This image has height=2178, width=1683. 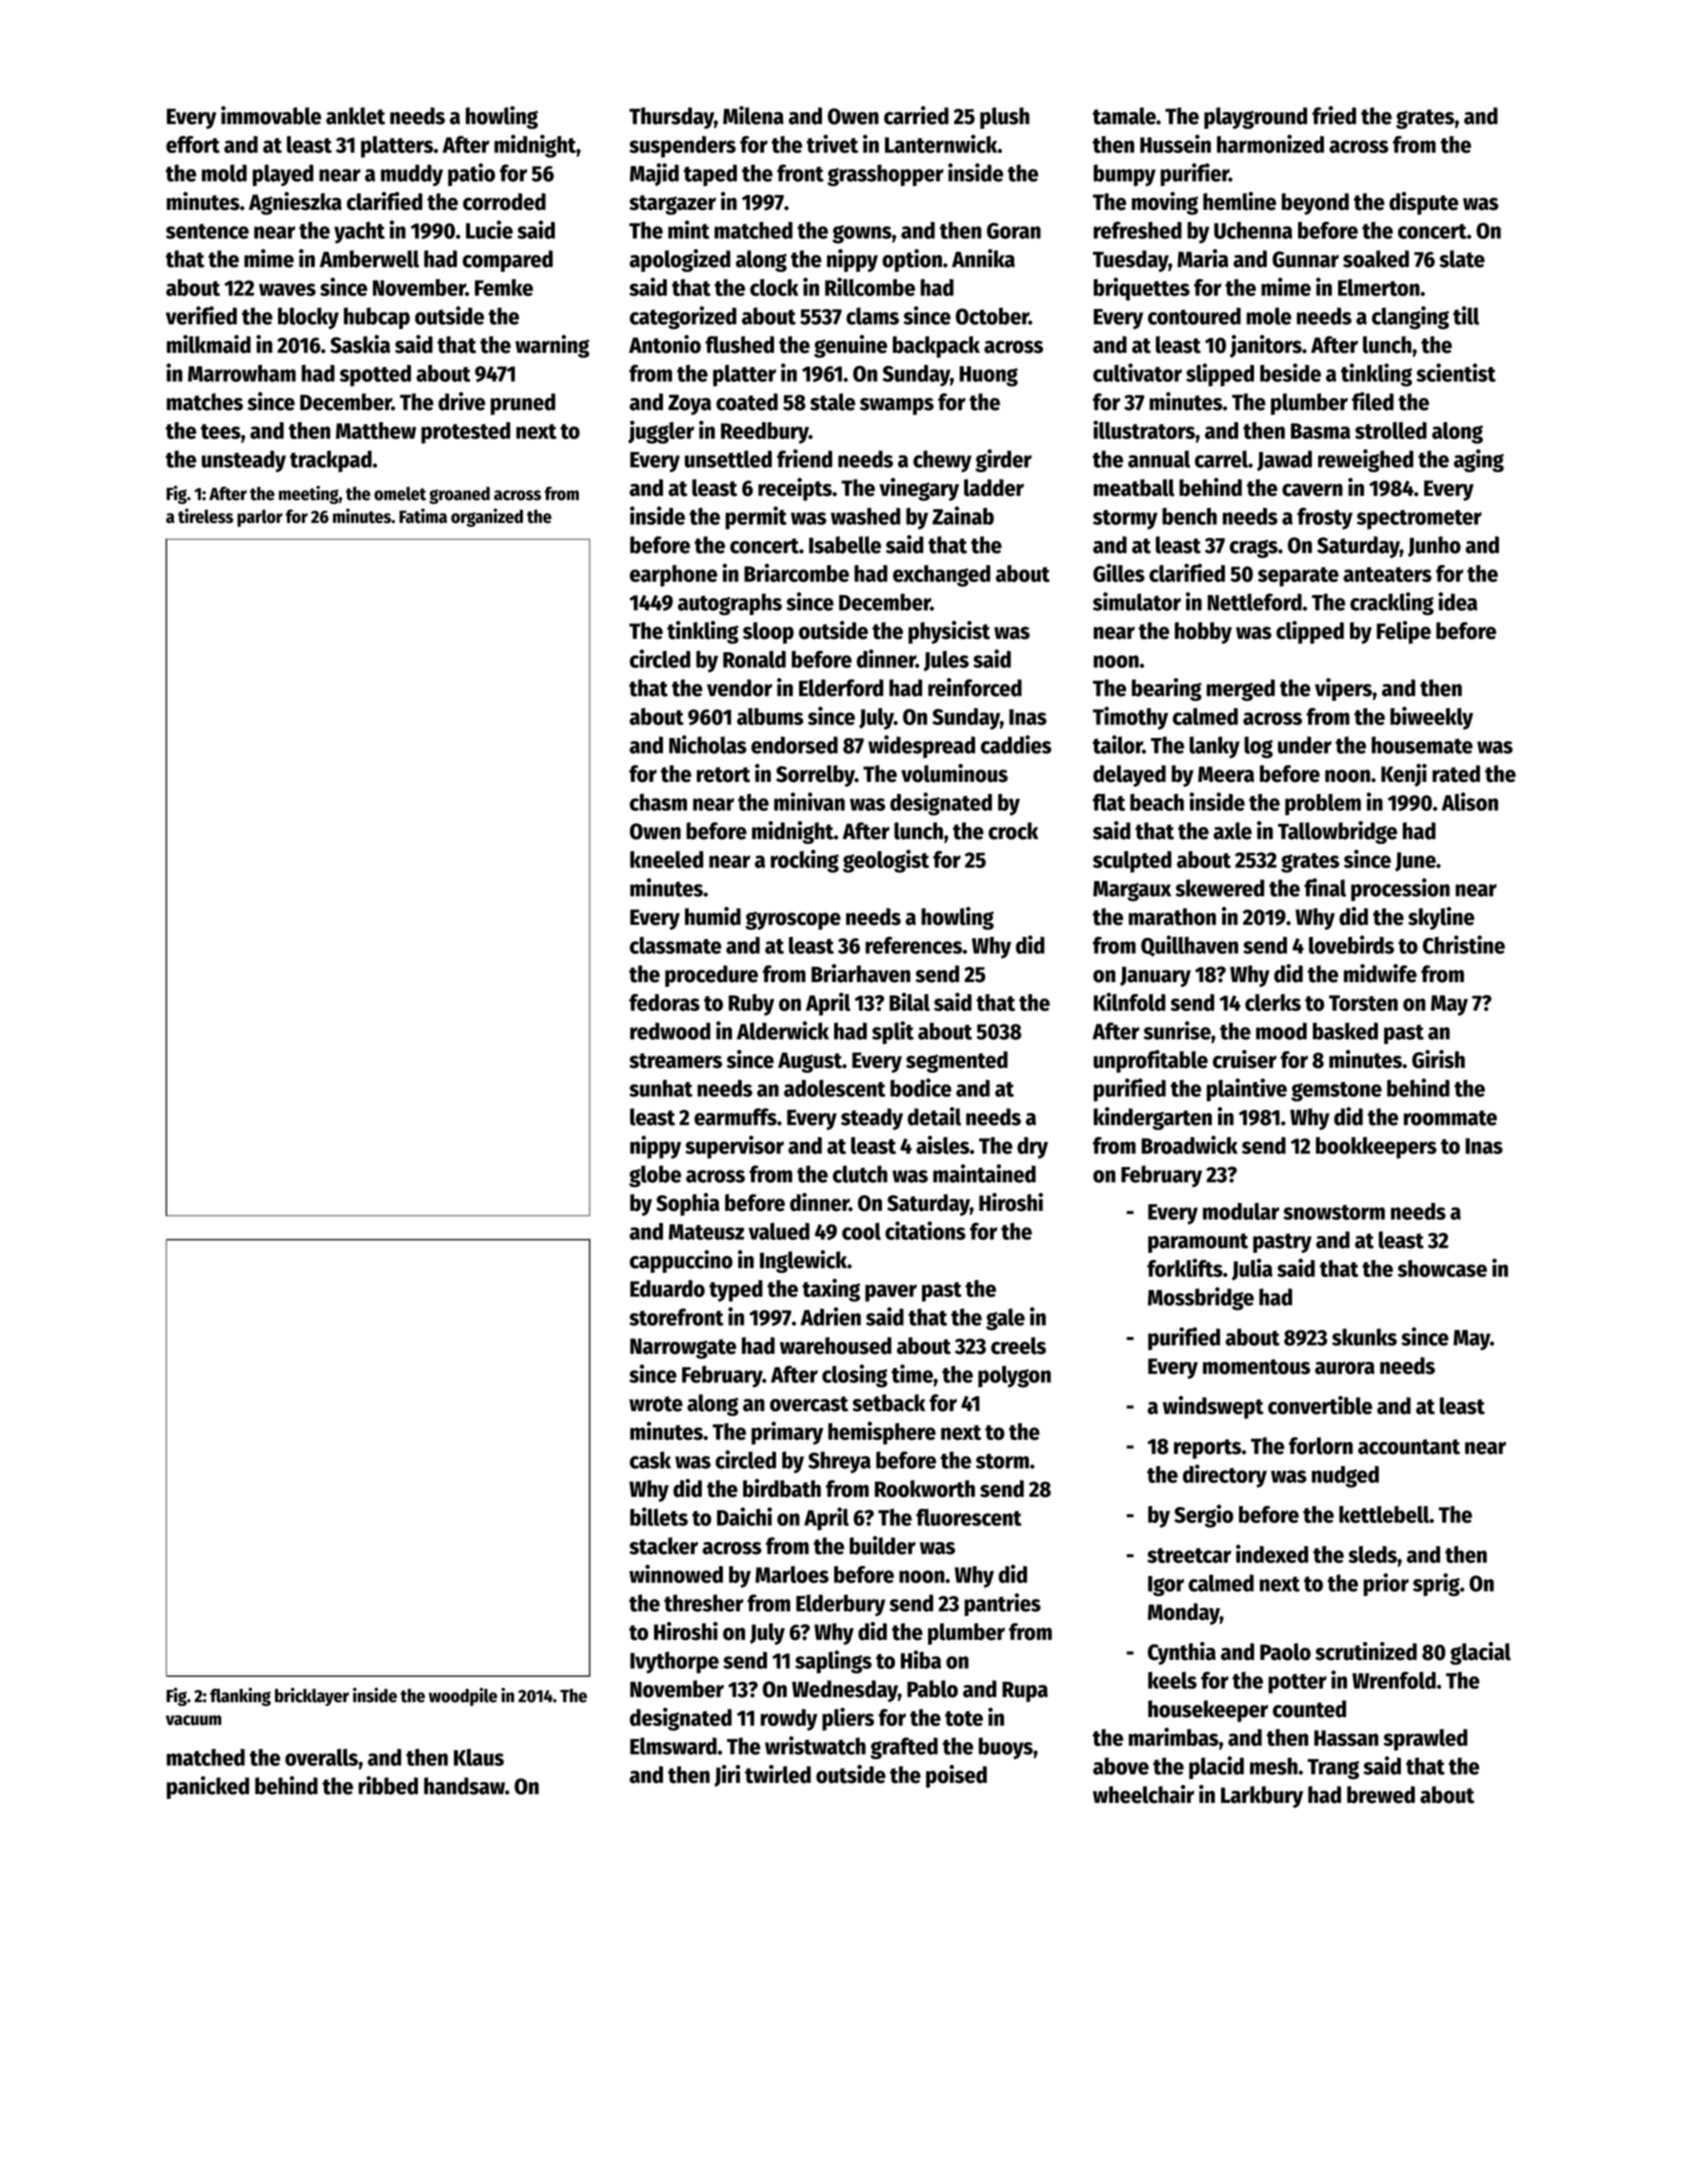 What do you see at coordinates (1203, 1516) in the image?
I see `Sergio` at bounding box center [1203, 1516].
